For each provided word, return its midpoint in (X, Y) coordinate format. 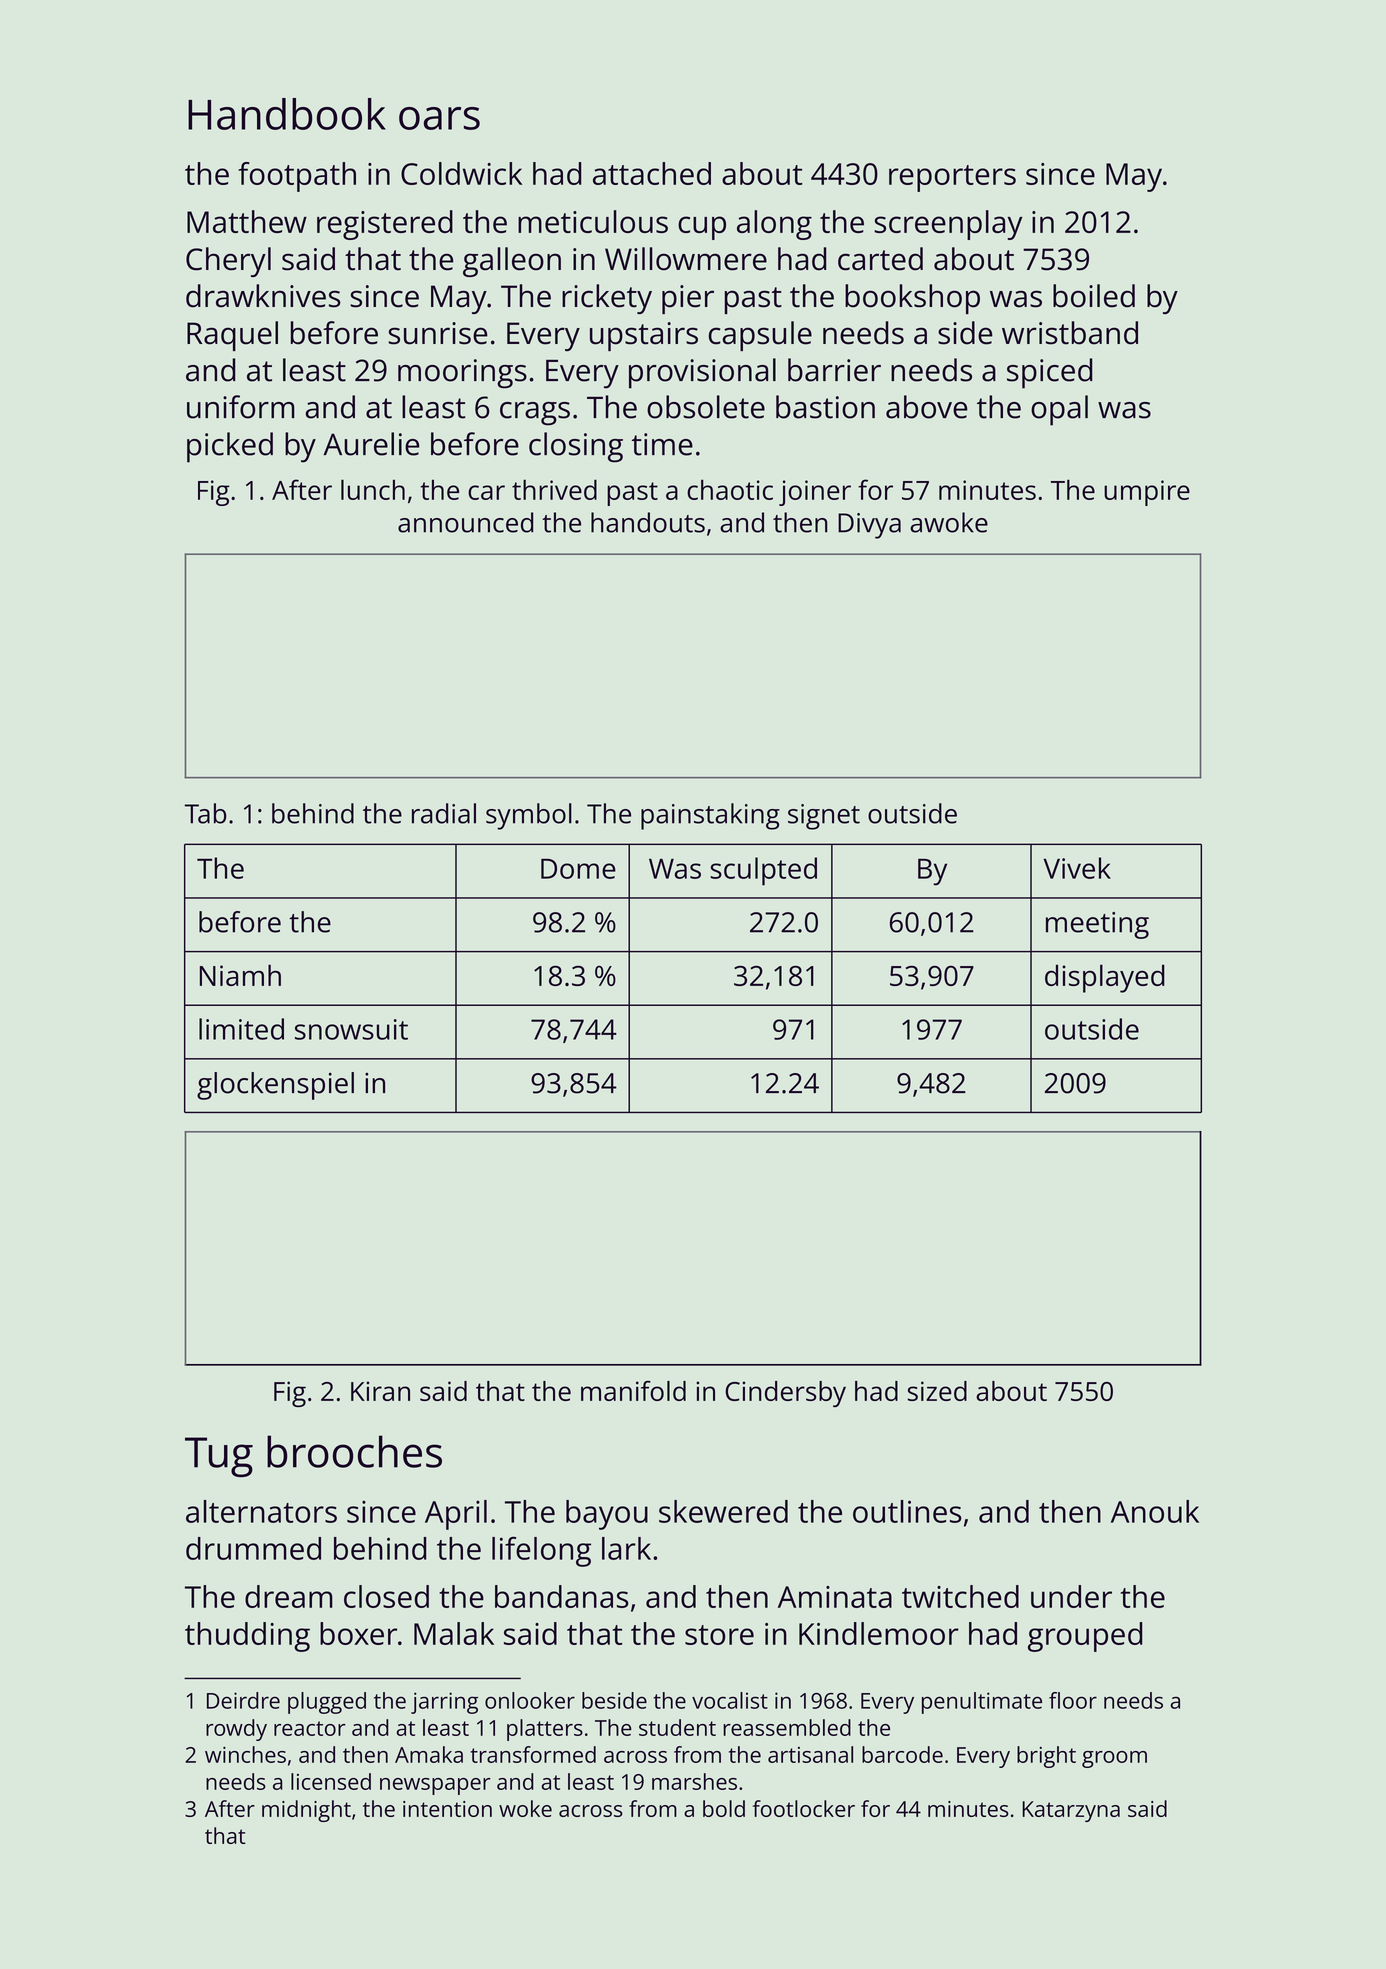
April (456, 1515)
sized (937, 1391)
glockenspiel (275, 1086)
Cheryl (228, 262)
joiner (815, 493)
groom (1114, 1759)
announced (465, 522)
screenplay (948, 225)
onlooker (530, 1700)
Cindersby (785, 1394)
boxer (358, 1633)
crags (535, 414)
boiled (1094, 296)
